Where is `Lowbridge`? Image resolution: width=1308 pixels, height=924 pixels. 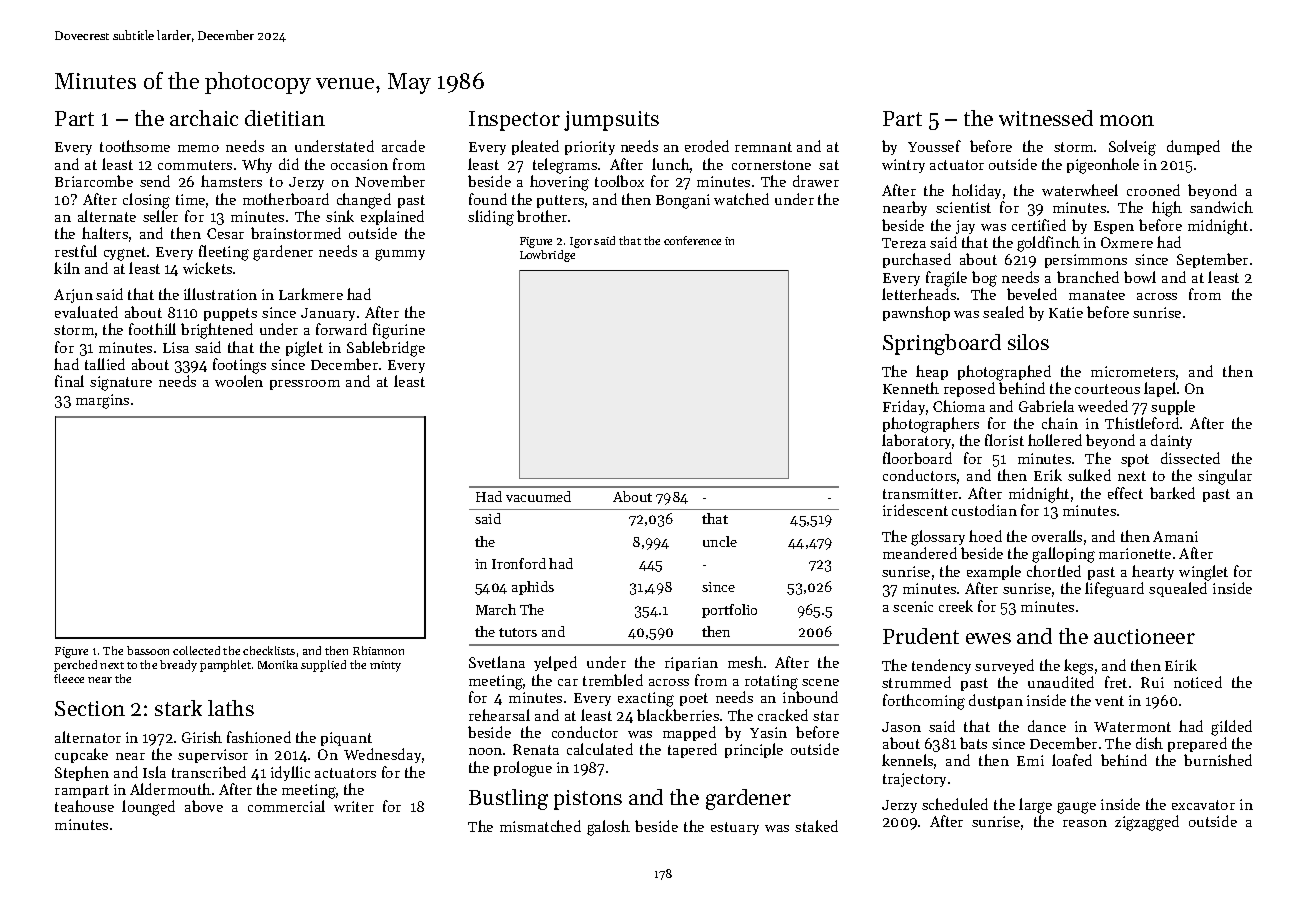 Lowbridge is located at coordinates (547, 256).
